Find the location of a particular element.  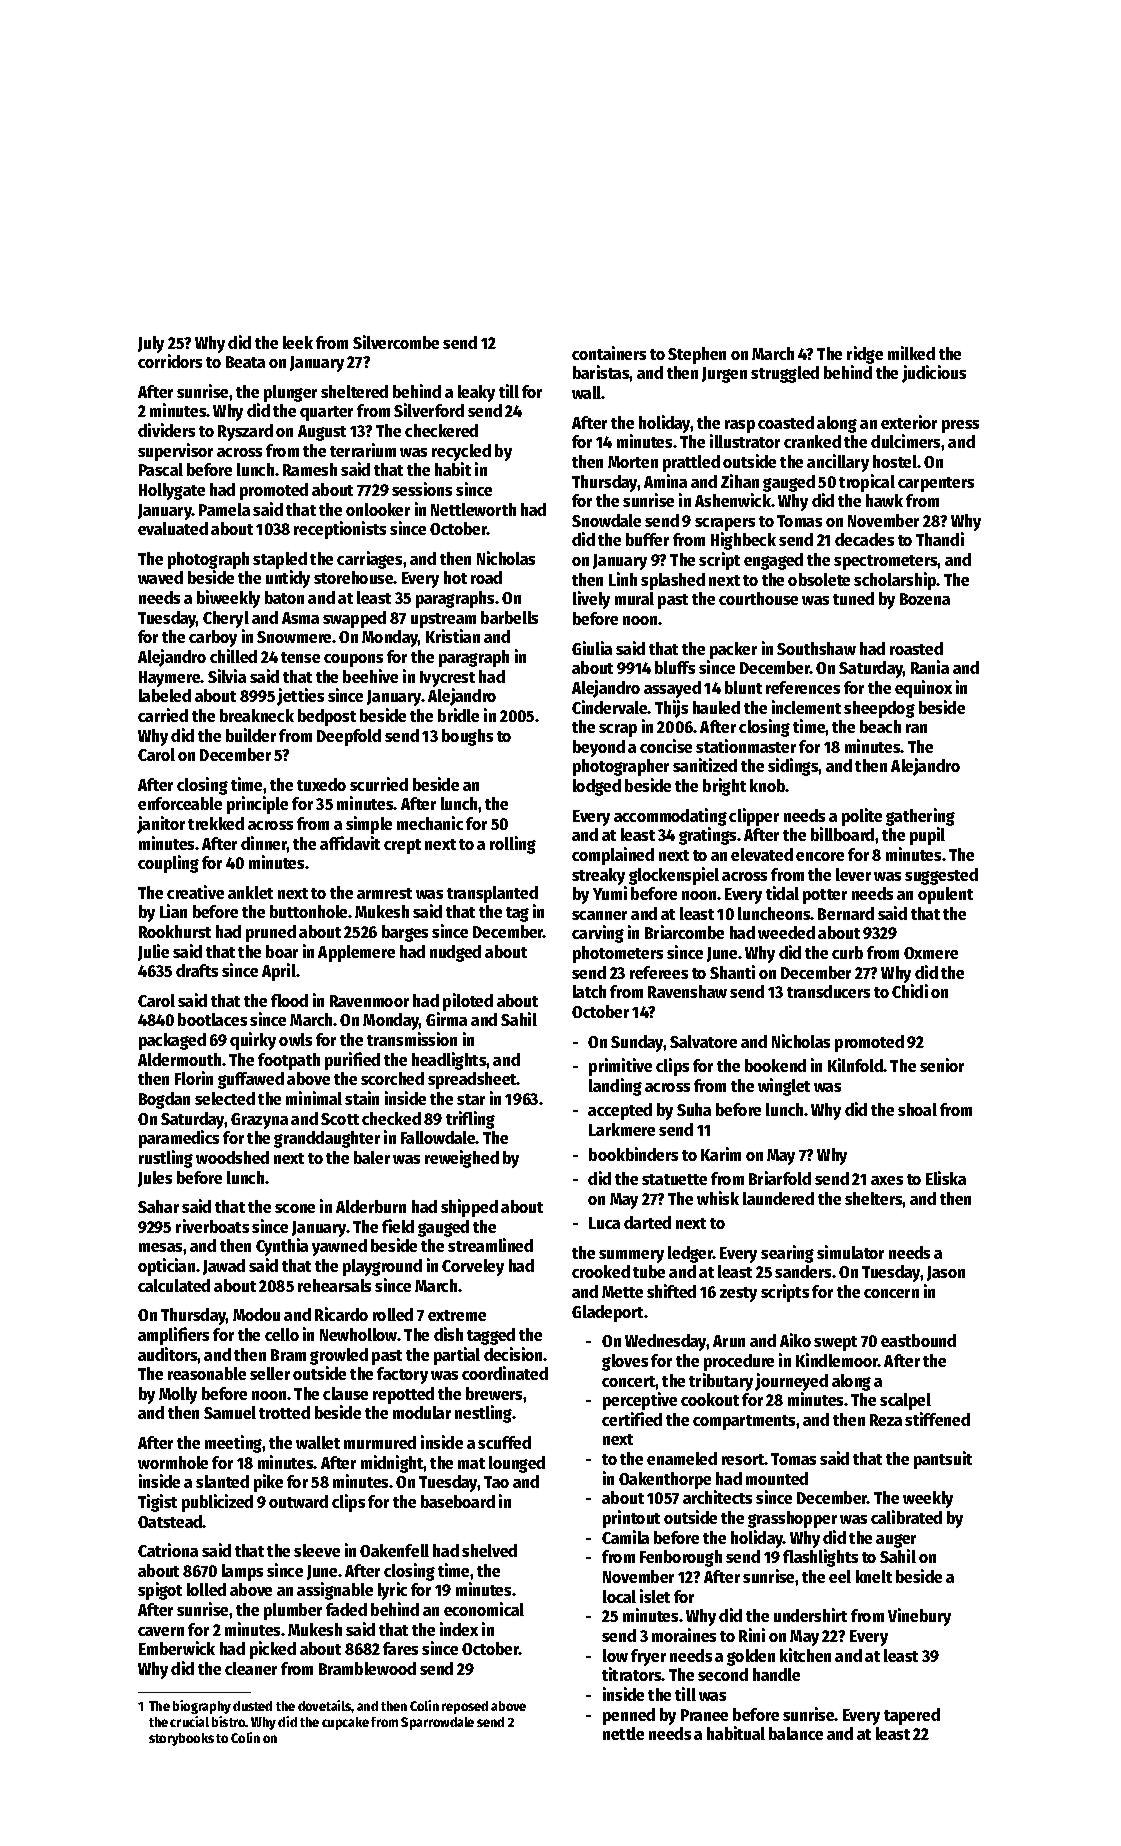

ridge is located at coordinates (865, 355).
